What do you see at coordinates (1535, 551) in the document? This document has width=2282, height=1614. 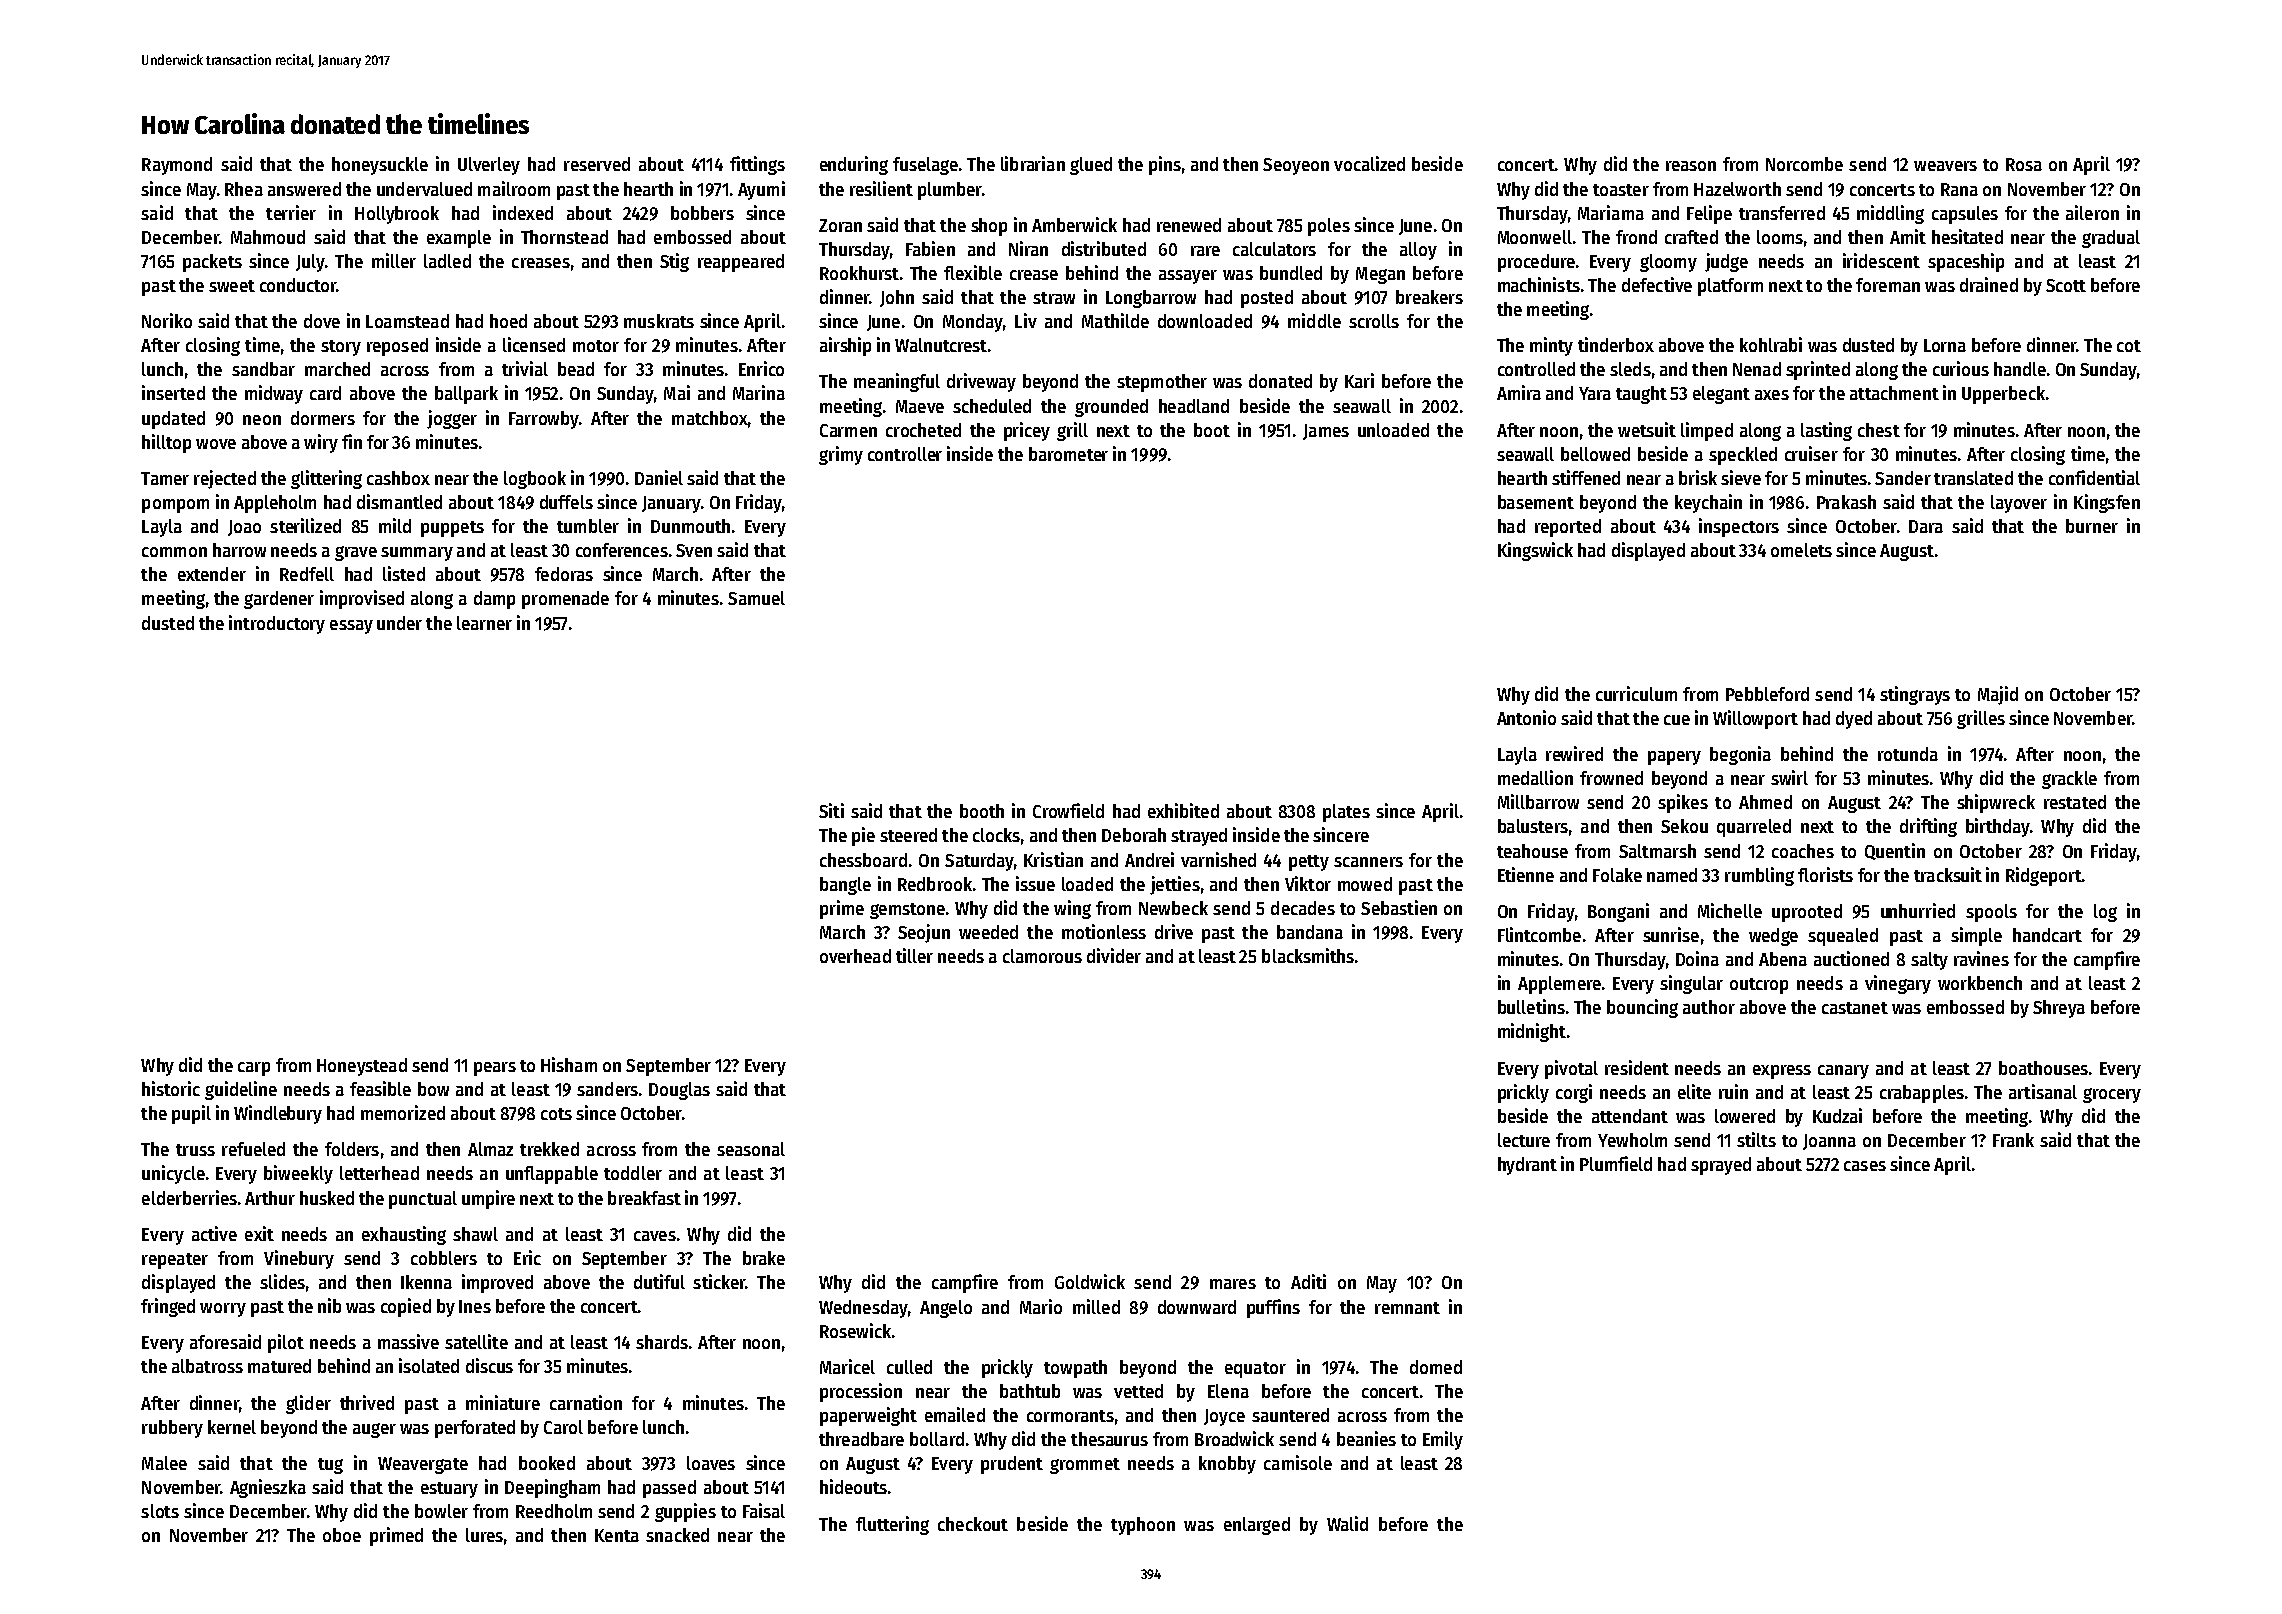 I see `Kingswick` at bounding box center [1535, 551].
